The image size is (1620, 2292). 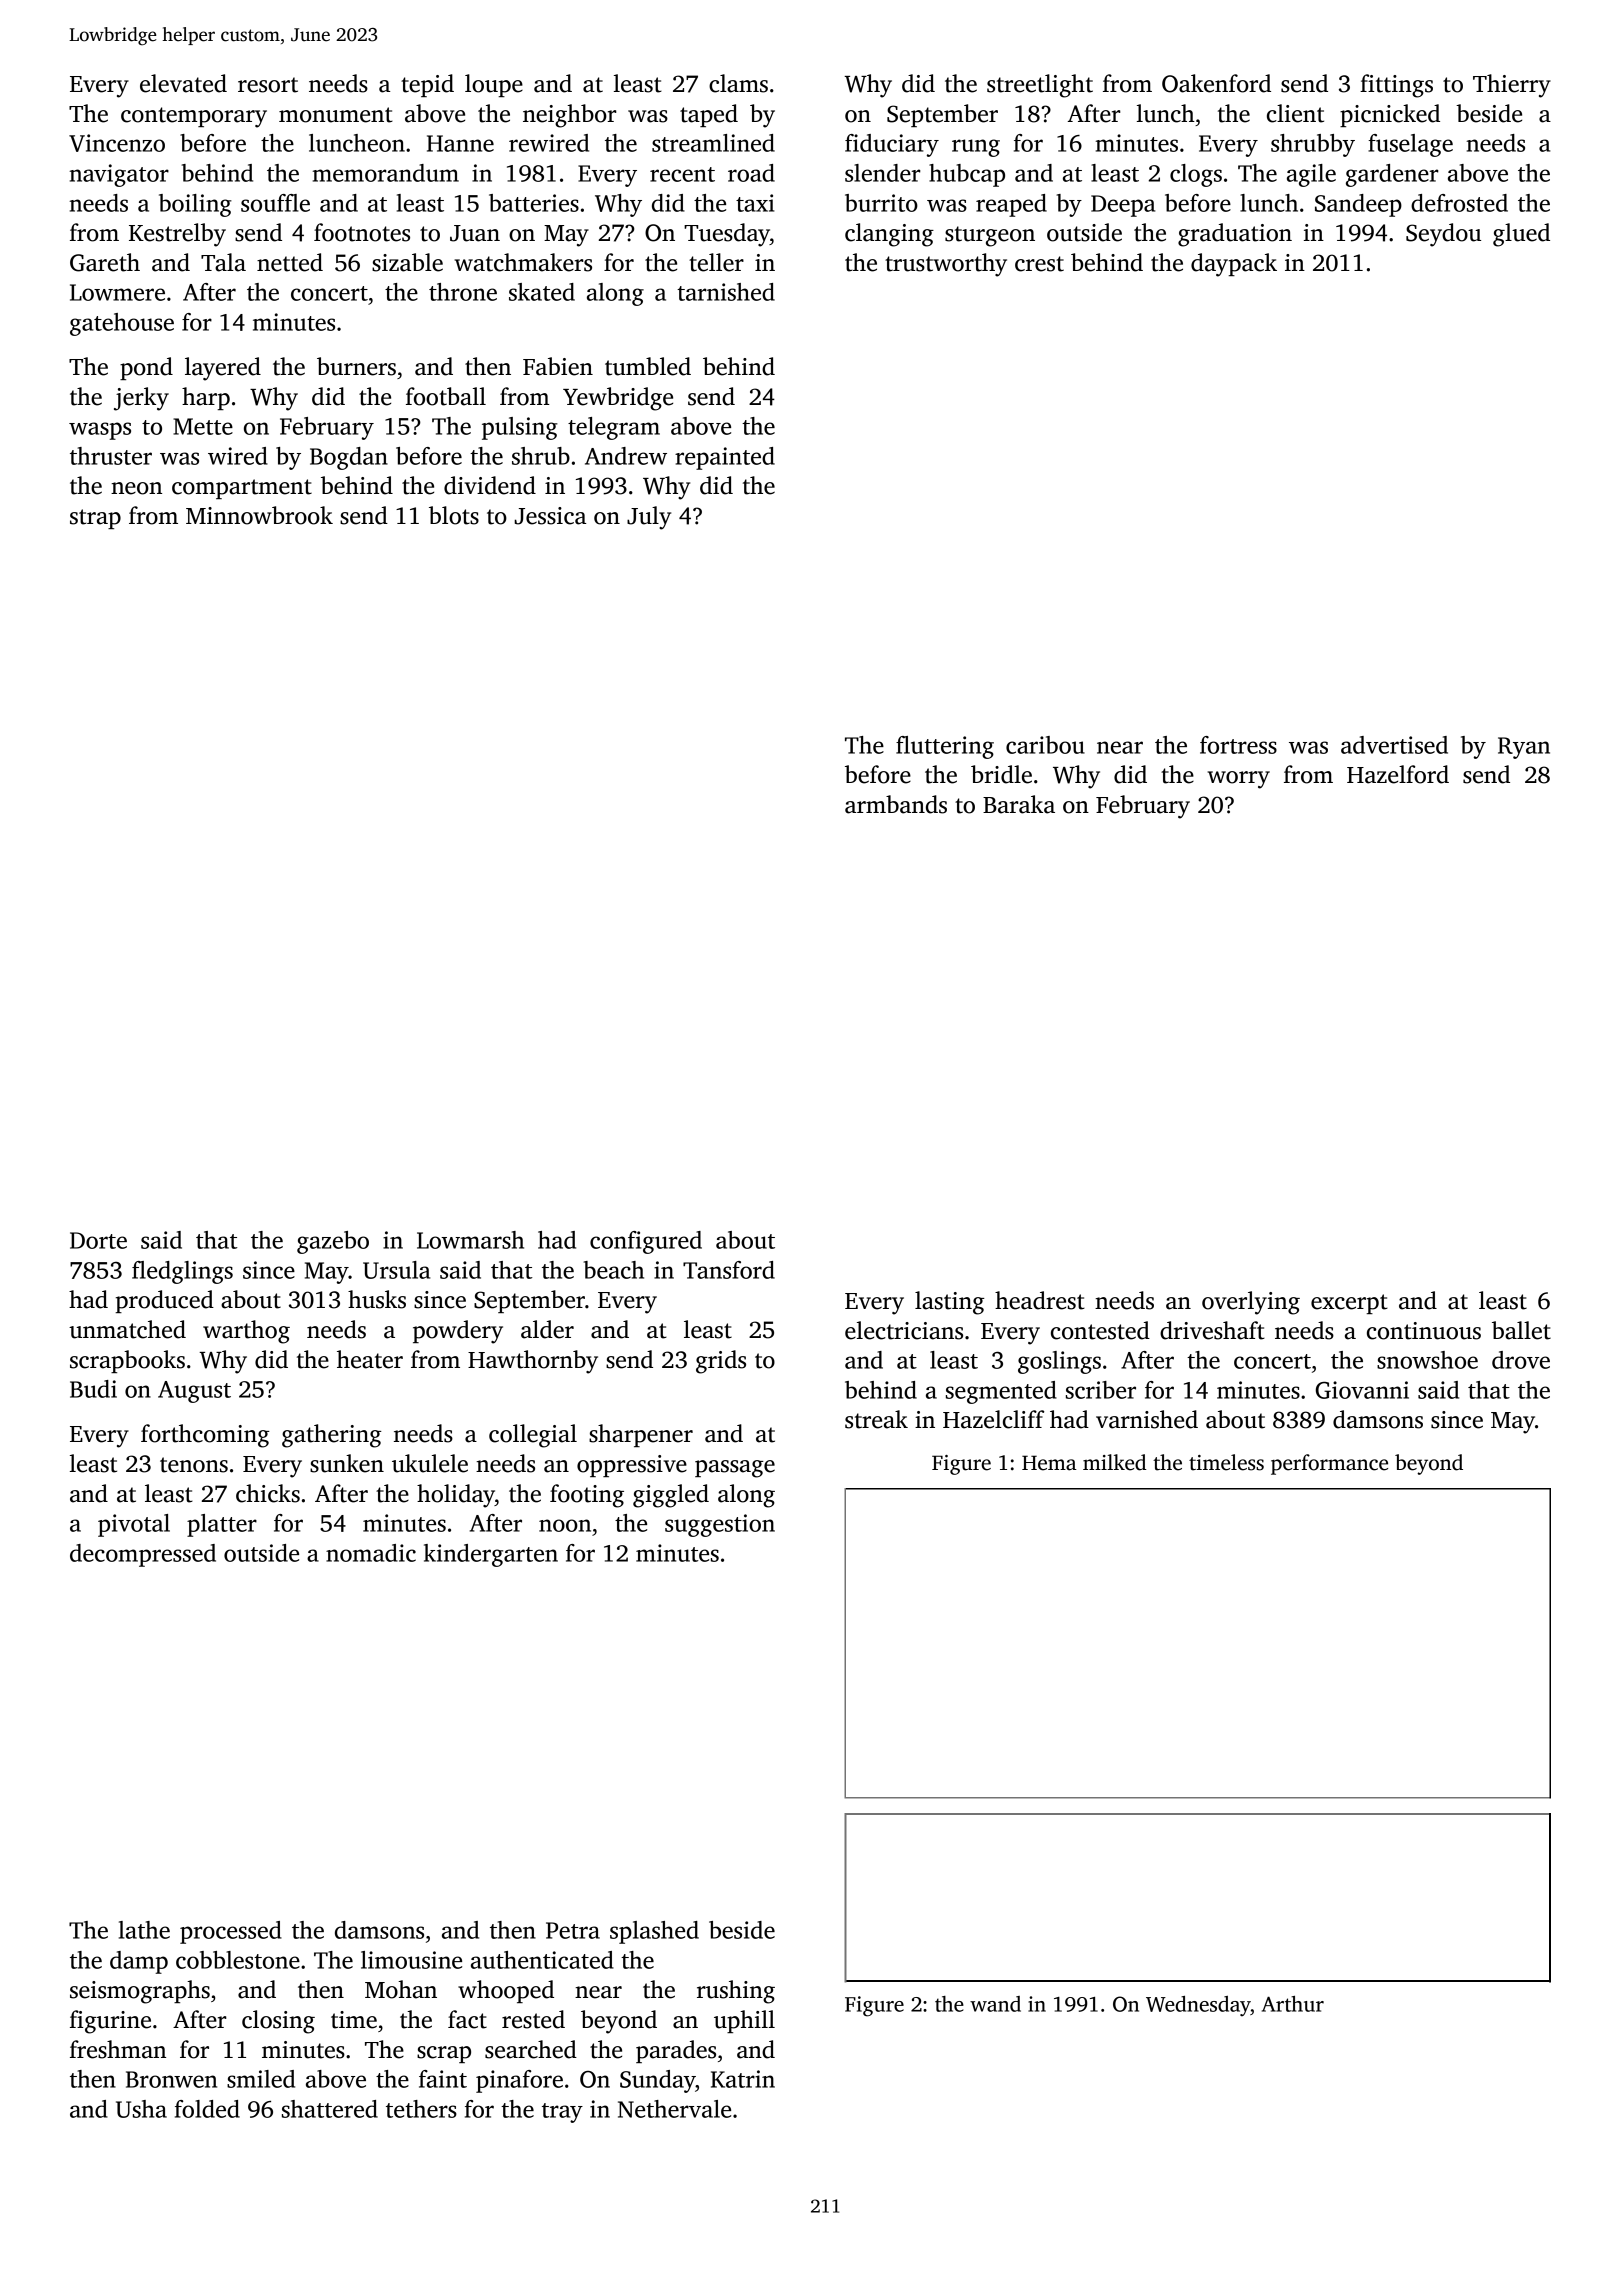 I want to click on Seydou, so click(x=1443, y=235).
